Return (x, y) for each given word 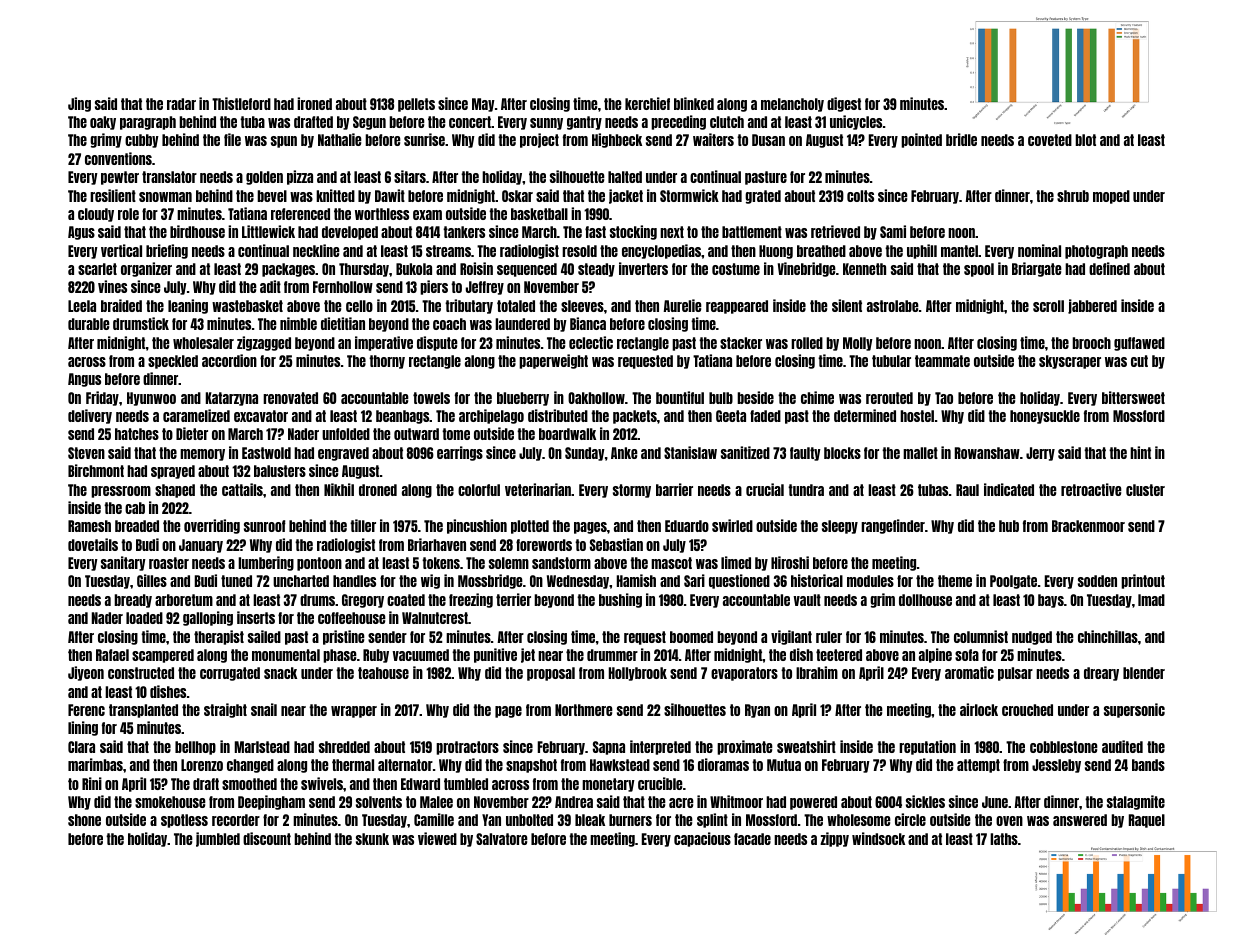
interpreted (660, 747)
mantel (959, 251)
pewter (120, 178)
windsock (878, 838)
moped (1111, 197)
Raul (967, 490)
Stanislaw (690, 452)
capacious (702, 839)
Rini (92, 783)
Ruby (376, 656)
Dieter (192, 433)
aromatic (969, 672)
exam (427, 215)
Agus (81, 233)
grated (763, 197)
